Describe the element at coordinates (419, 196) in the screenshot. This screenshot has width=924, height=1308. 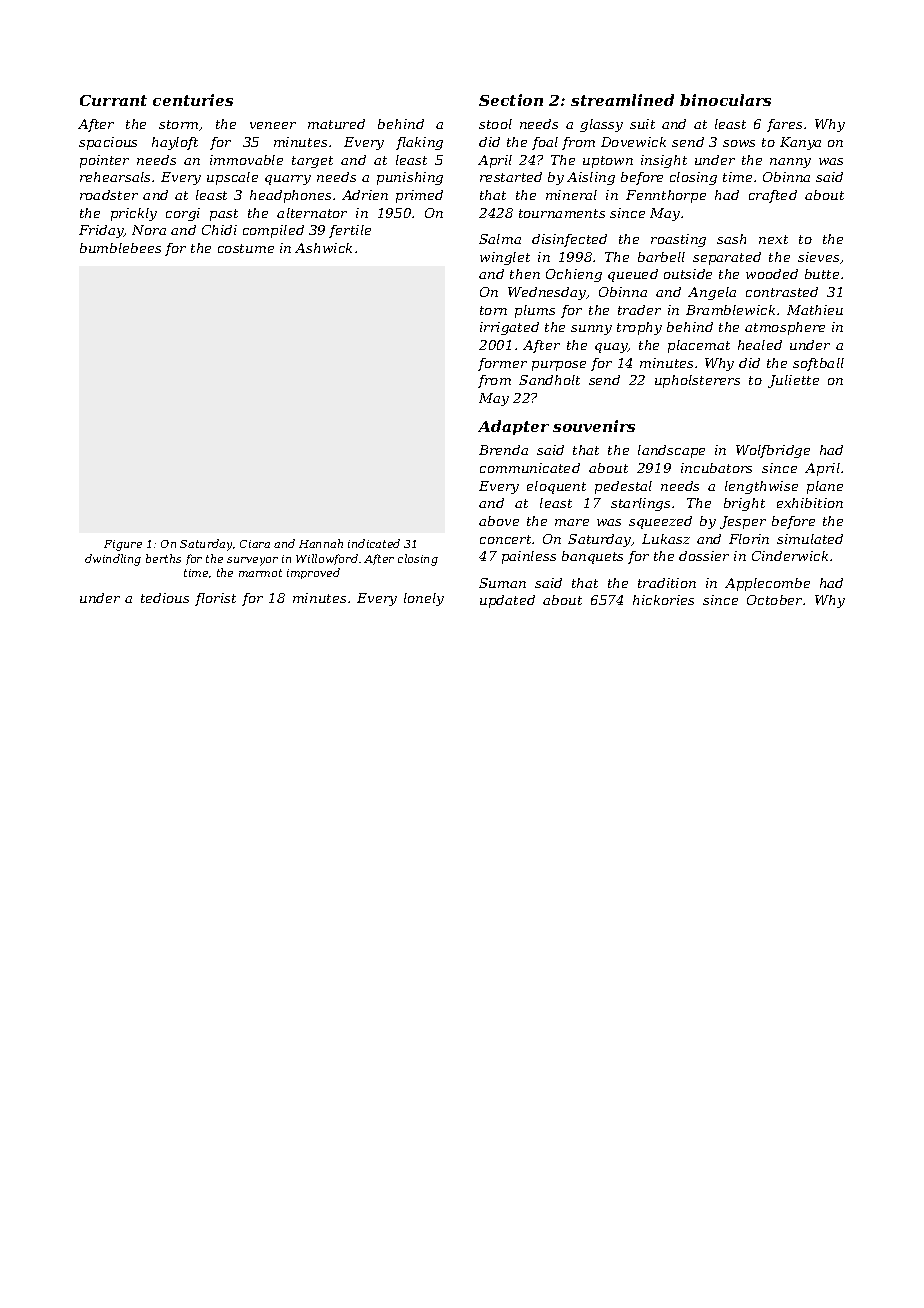
I see `primed` at that location.
